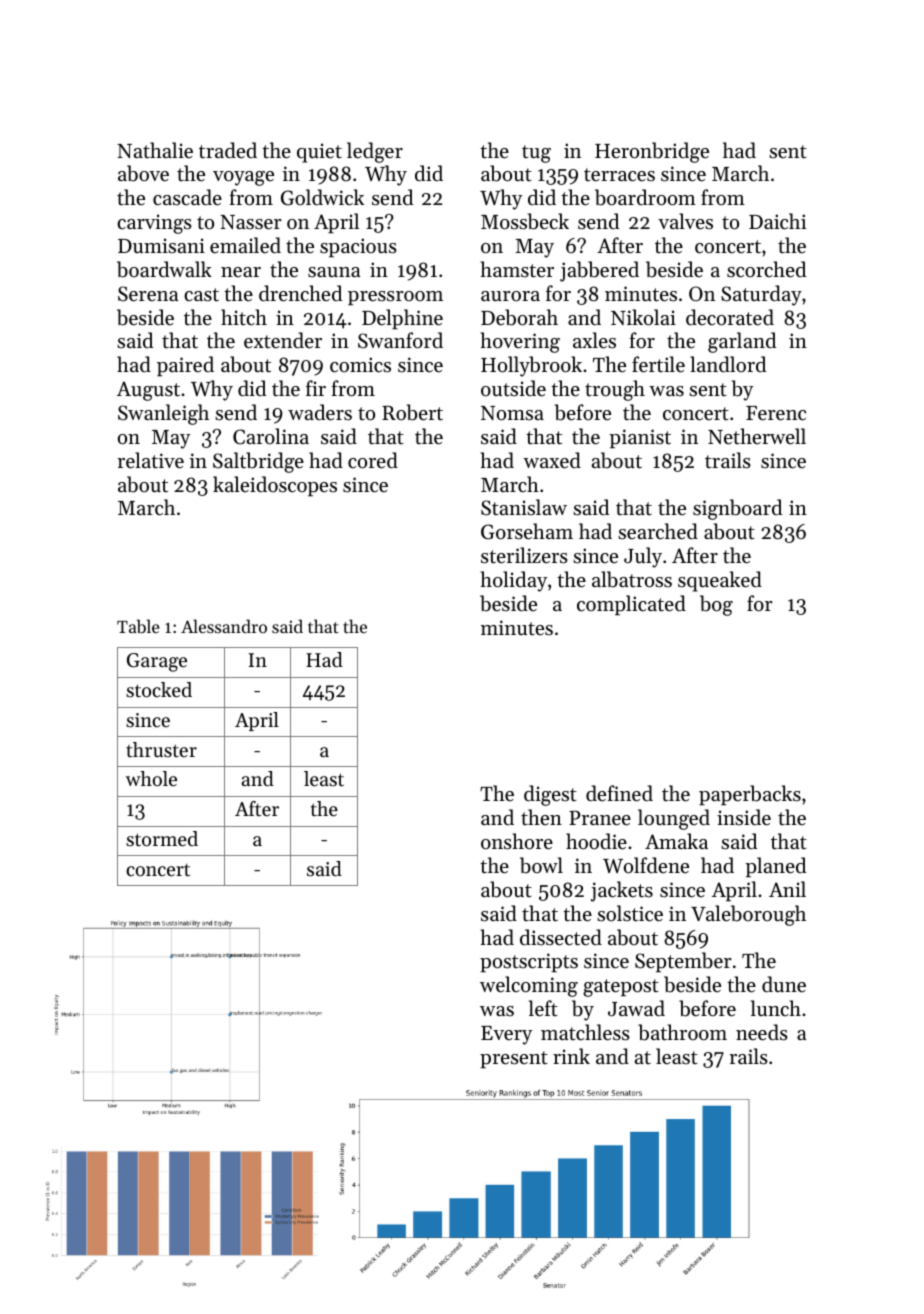 This screenshot has width=924, height=1314. What do you see at coordinates (631, 605) in the screenshot?
I see `complicated` at bounding box center [631, 605].
